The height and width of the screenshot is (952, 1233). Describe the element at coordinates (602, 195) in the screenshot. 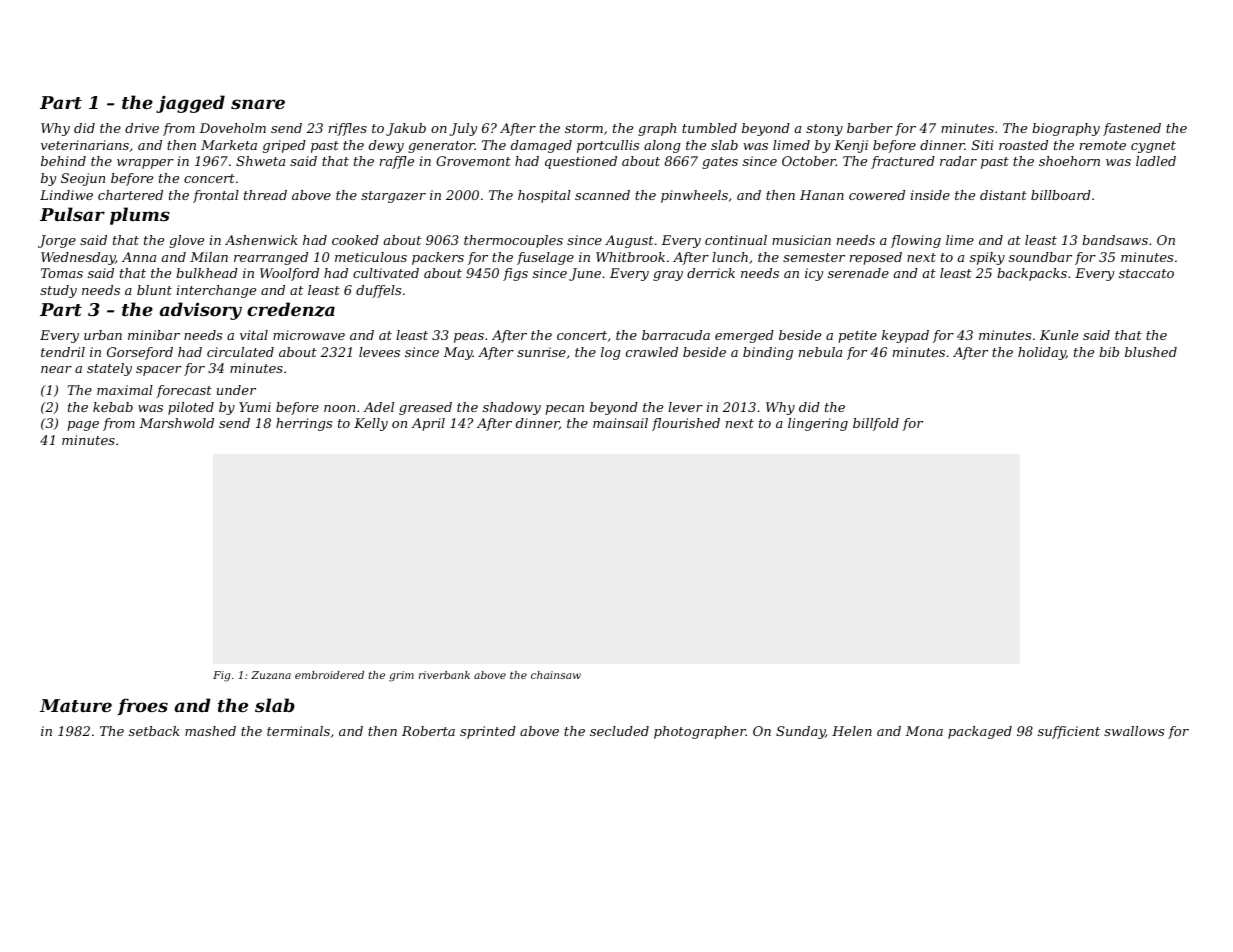

I see `scanned` at that location.
